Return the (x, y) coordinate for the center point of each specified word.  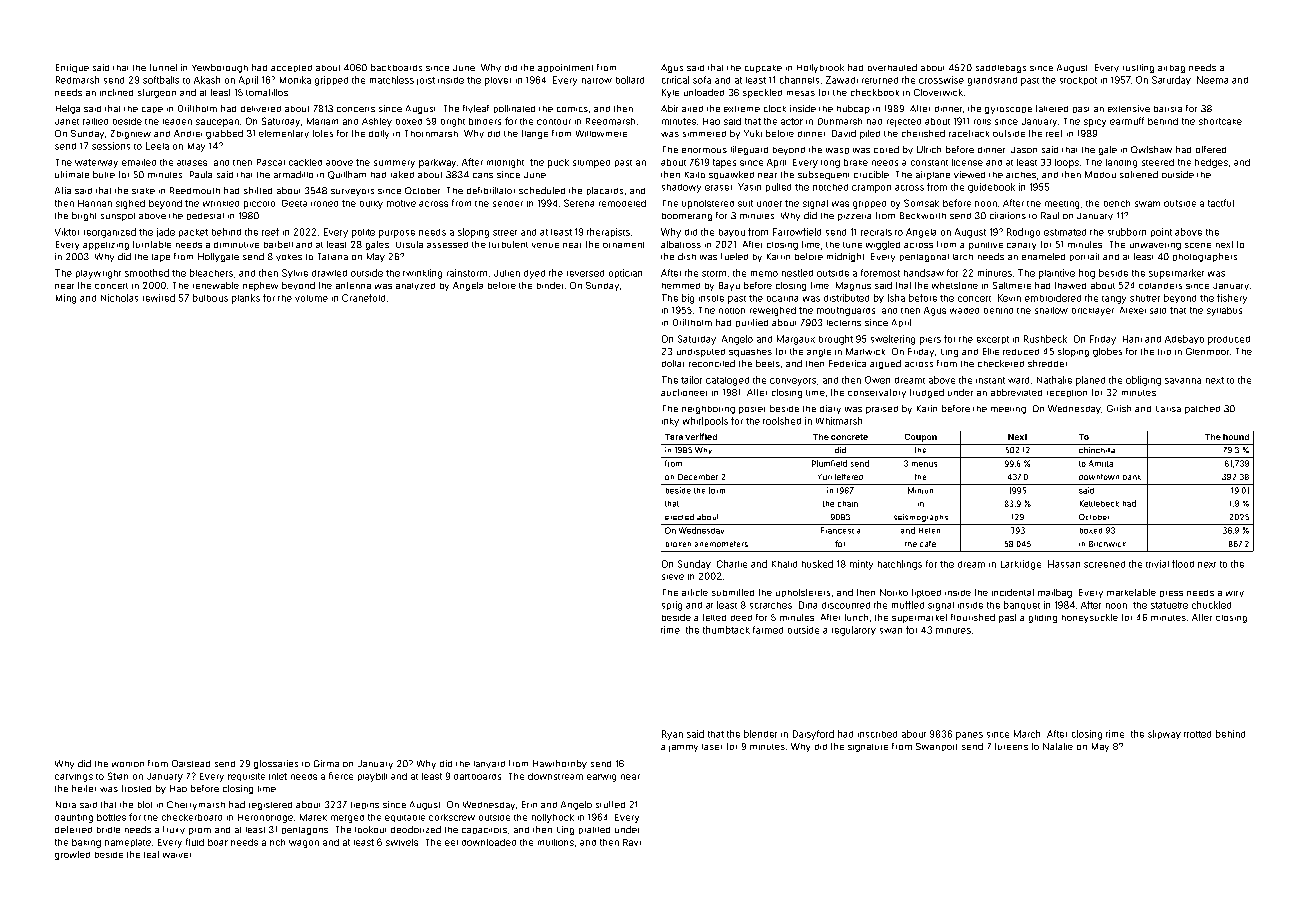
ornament (623, 245)
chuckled (1211, 605)
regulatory (854, 631)
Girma (326, 763)
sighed (130, 204)
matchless (392, 80)
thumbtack (726, 630)
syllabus (1224, 311)
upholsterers (803, 593)
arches (1021, 175)
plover (498, 81)
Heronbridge (265, 818)
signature (868, 748)
